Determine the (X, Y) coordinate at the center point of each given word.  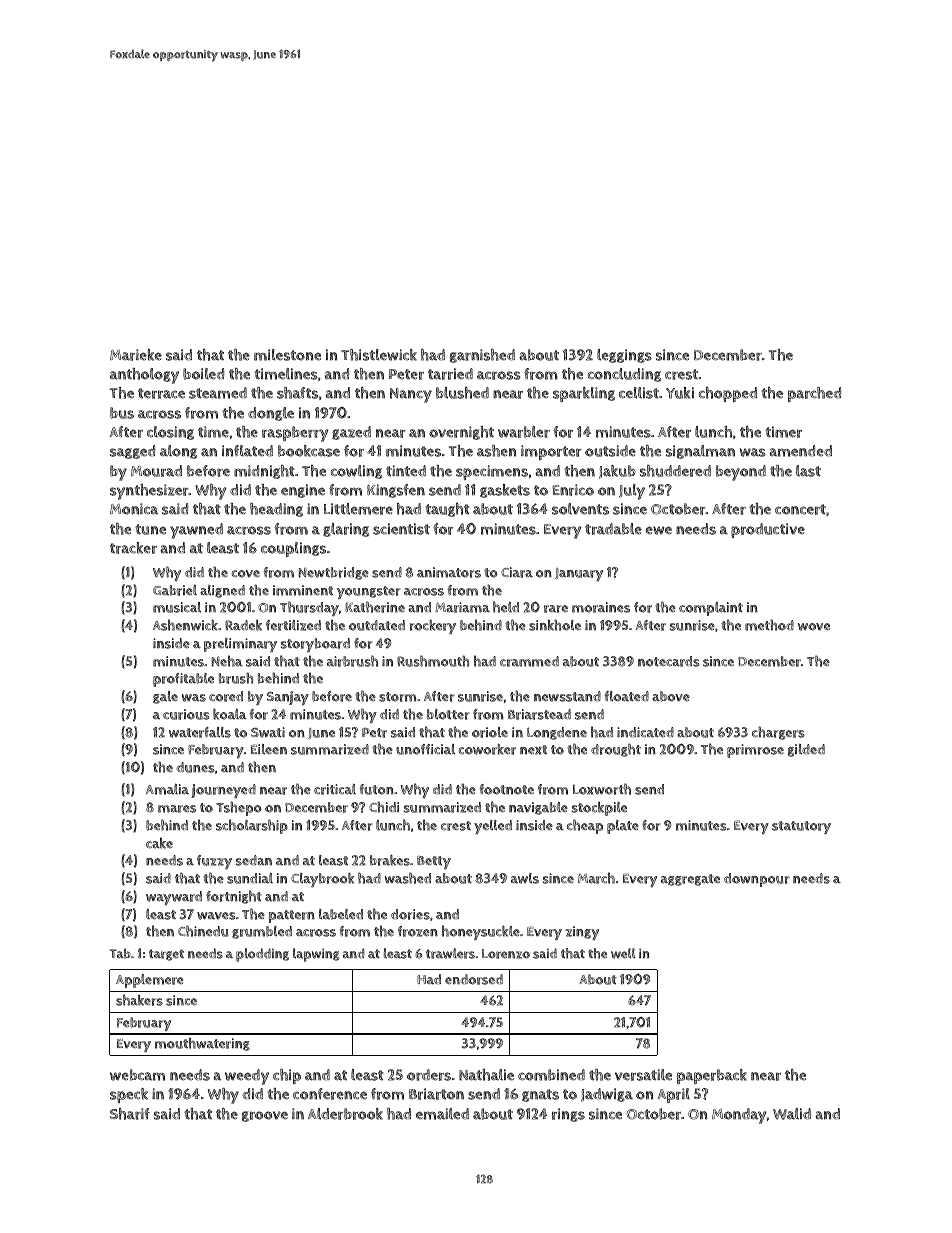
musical (177, 607)
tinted (406, 471)
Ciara (517, 572)
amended (800, 451)
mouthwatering (202, 1044)
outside (610, 451)
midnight (264, 472)
